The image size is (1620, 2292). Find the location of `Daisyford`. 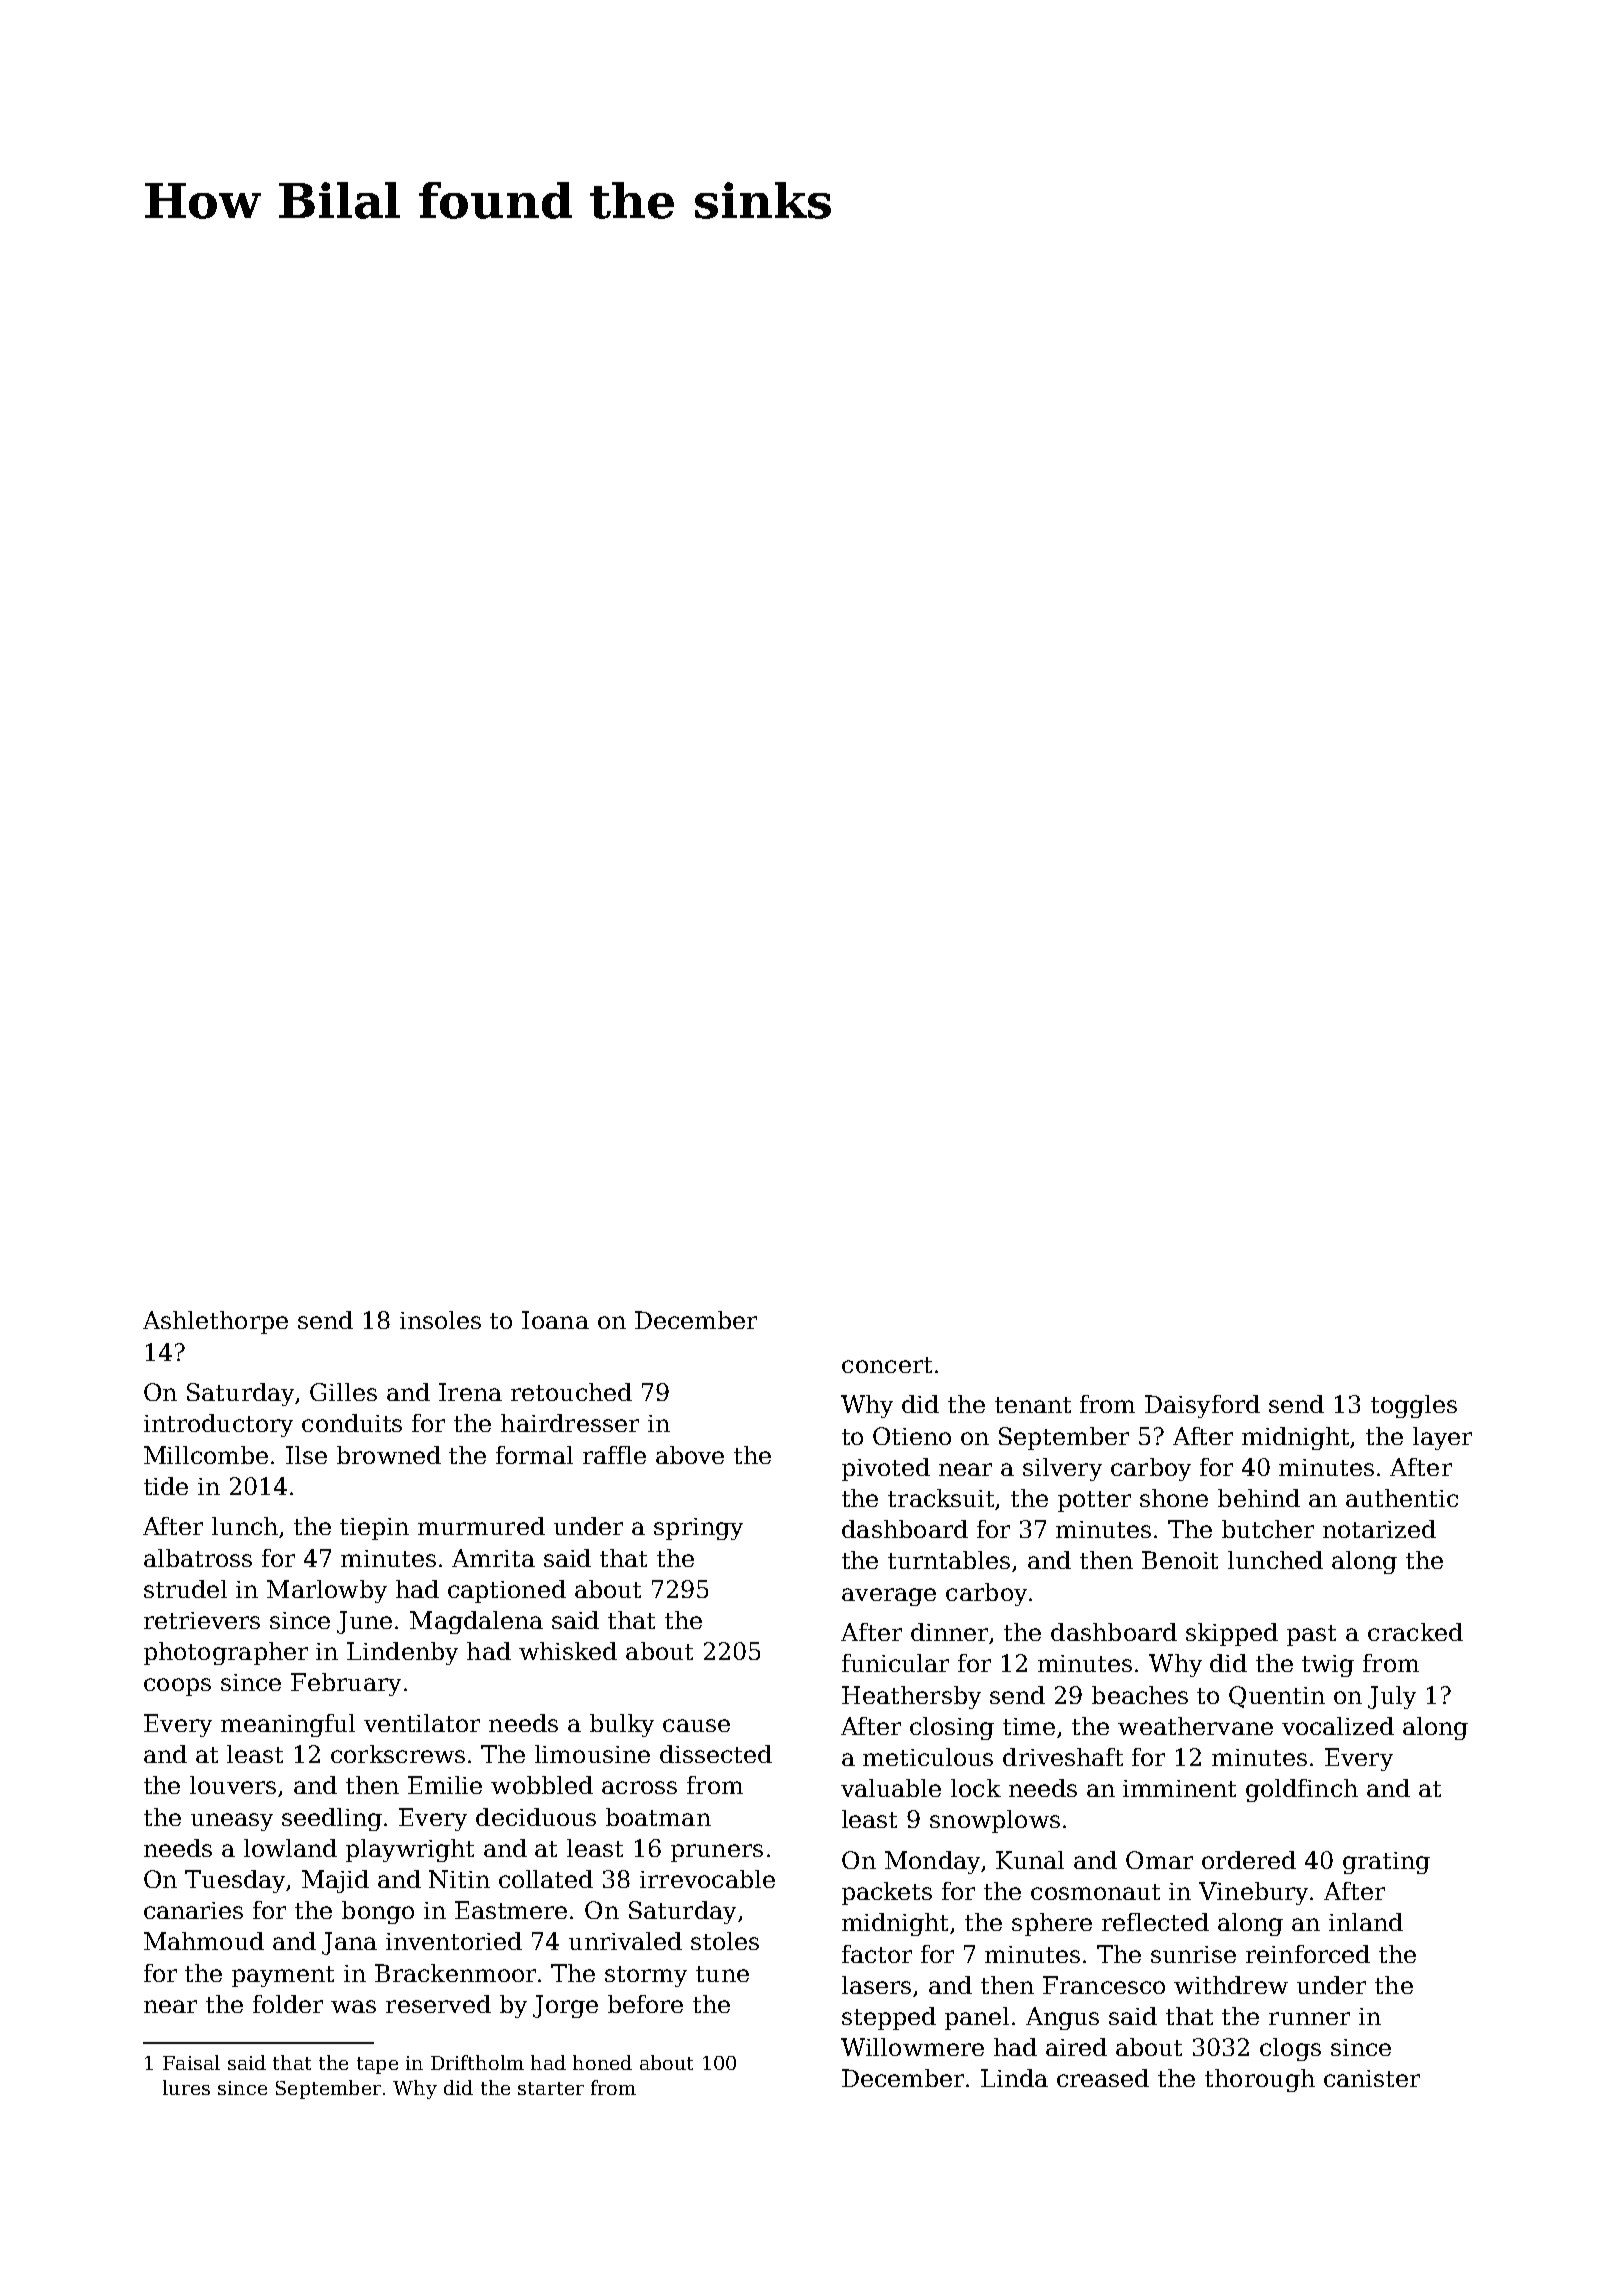

Daisyford is located at coordinates (1202, 1406).
